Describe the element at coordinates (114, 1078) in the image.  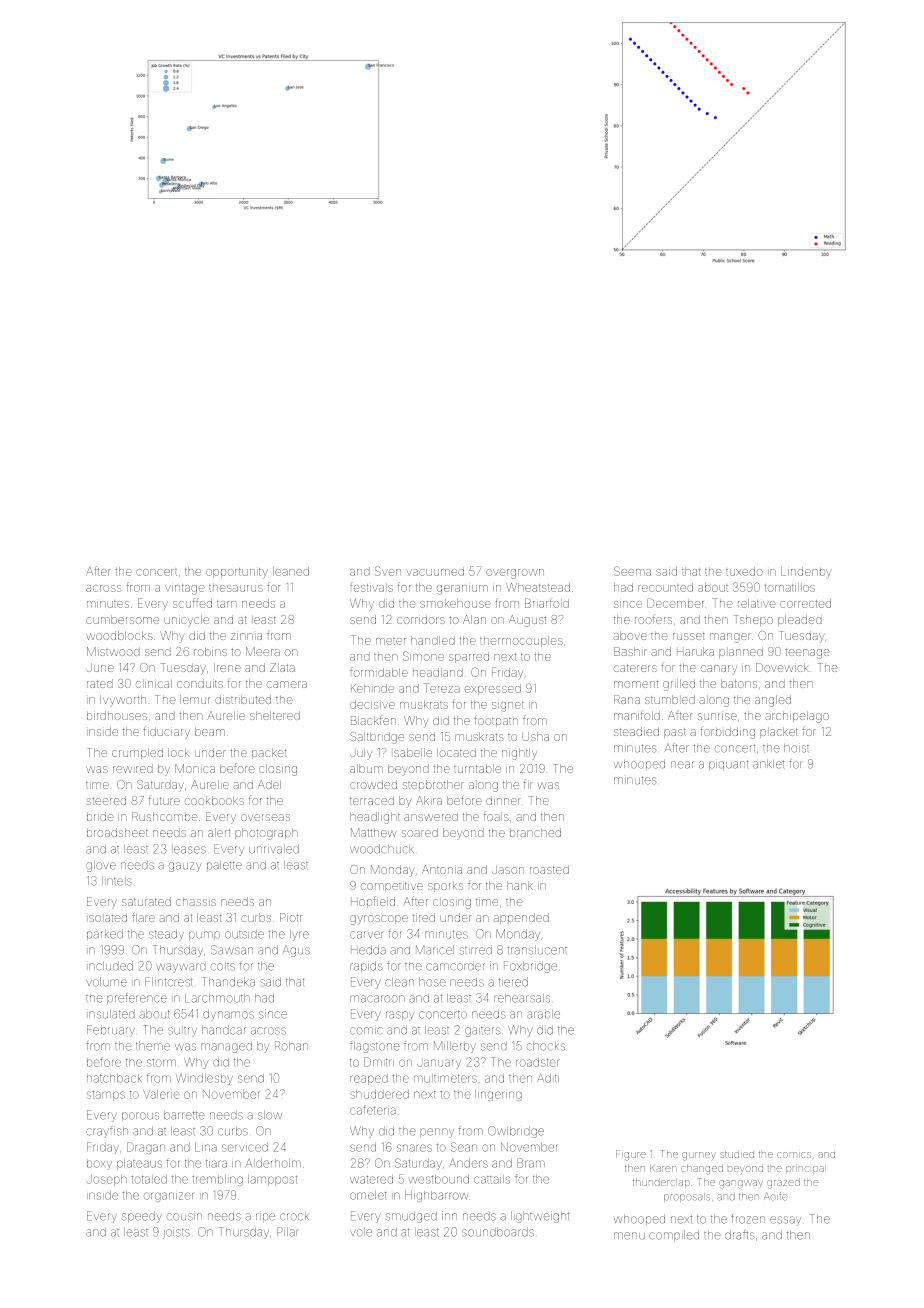
I see `hatchback` at that location.
